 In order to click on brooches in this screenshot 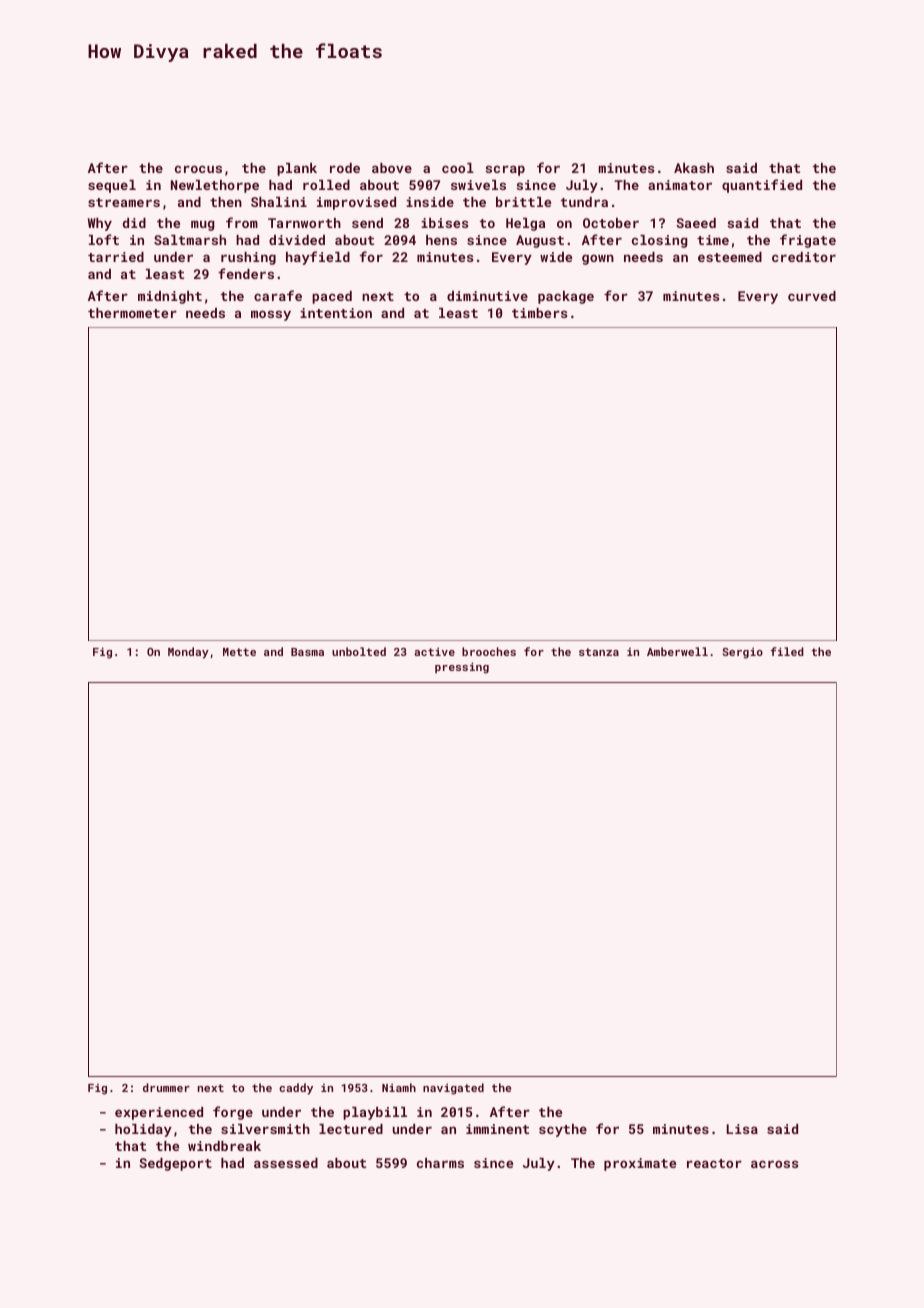, I will do `click(489, 651)`.
